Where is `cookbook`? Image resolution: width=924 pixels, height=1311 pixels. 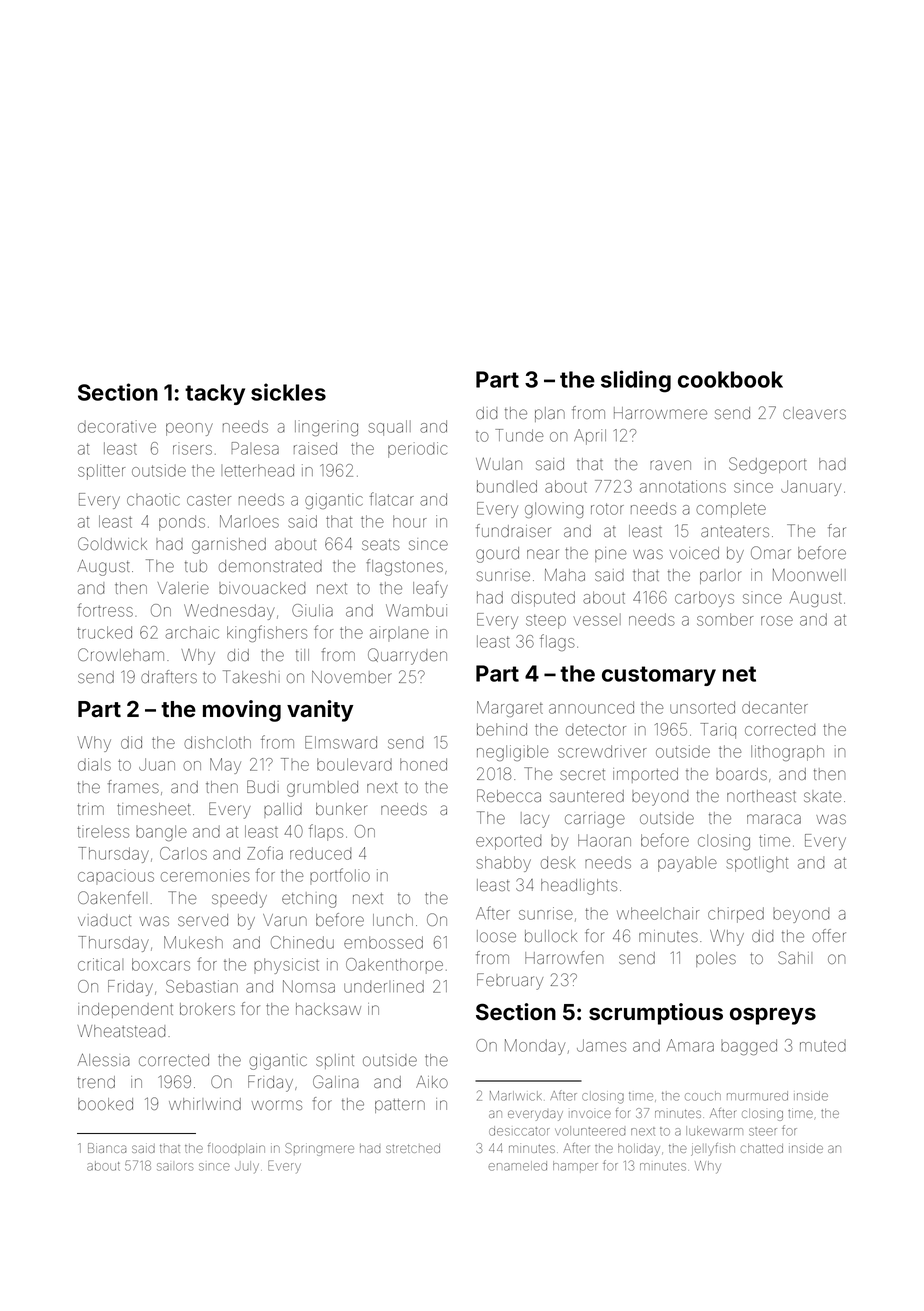 cookbook is located at coordinates (730, 379).
